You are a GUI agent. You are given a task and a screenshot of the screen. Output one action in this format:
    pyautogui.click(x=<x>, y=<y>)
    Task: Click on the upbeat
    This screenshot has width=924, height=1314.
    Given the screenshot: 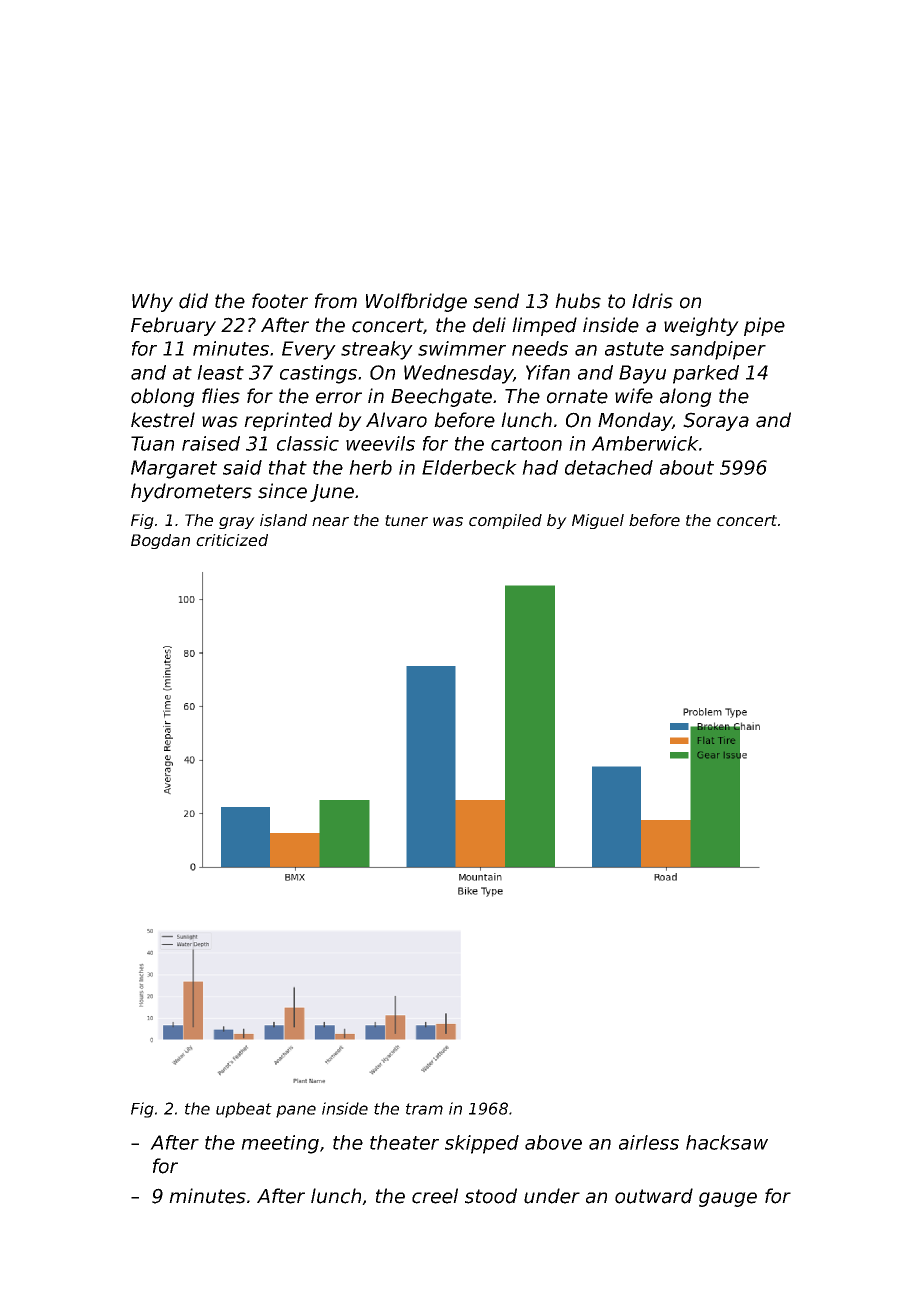 What is the action you would take?
    pyautogui.click(x=244, y=1110)
